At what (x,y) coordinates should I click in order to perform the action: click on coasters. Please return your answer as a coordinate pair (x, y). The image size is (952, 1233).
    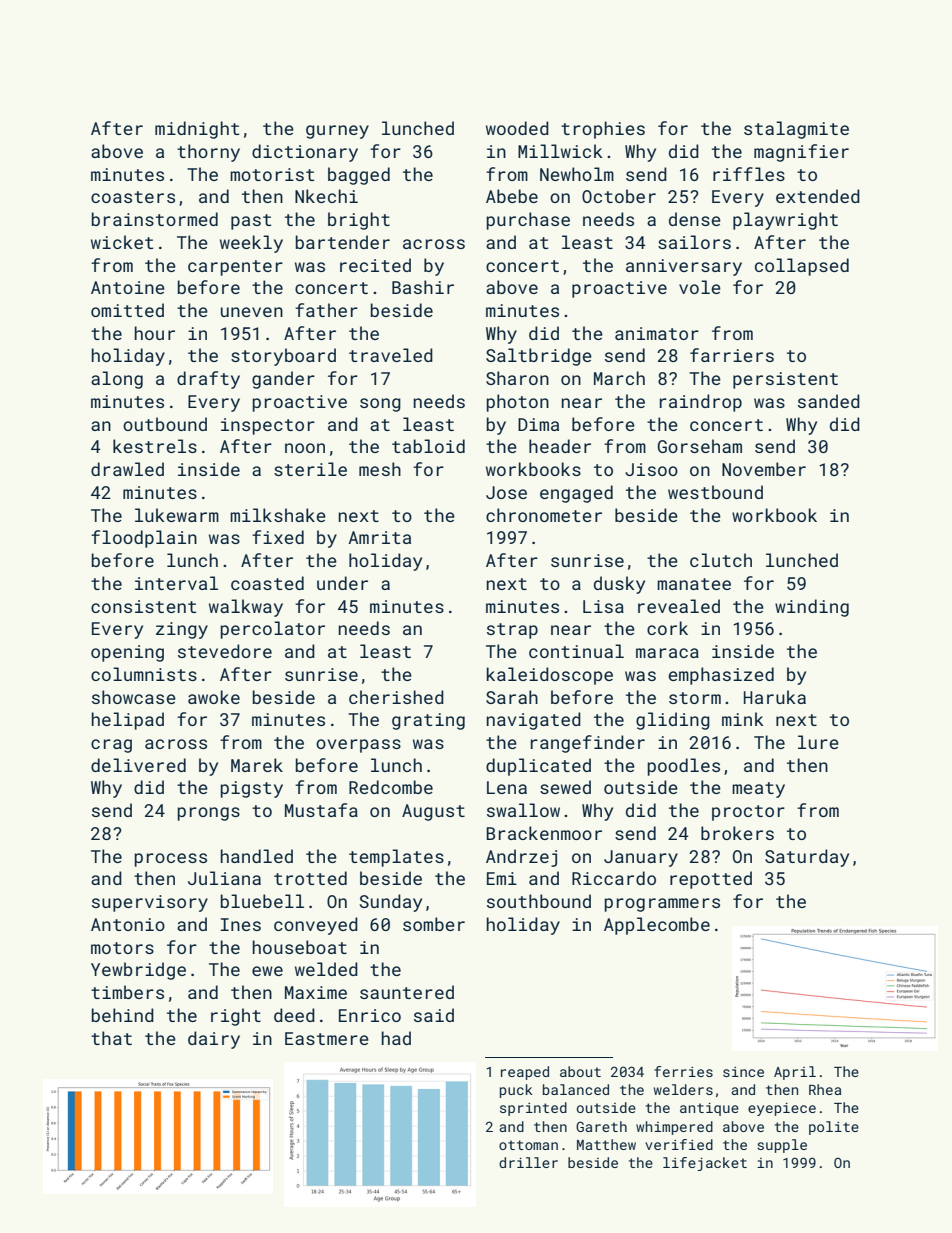
    Looking at the image, I should click on (133, 197).
